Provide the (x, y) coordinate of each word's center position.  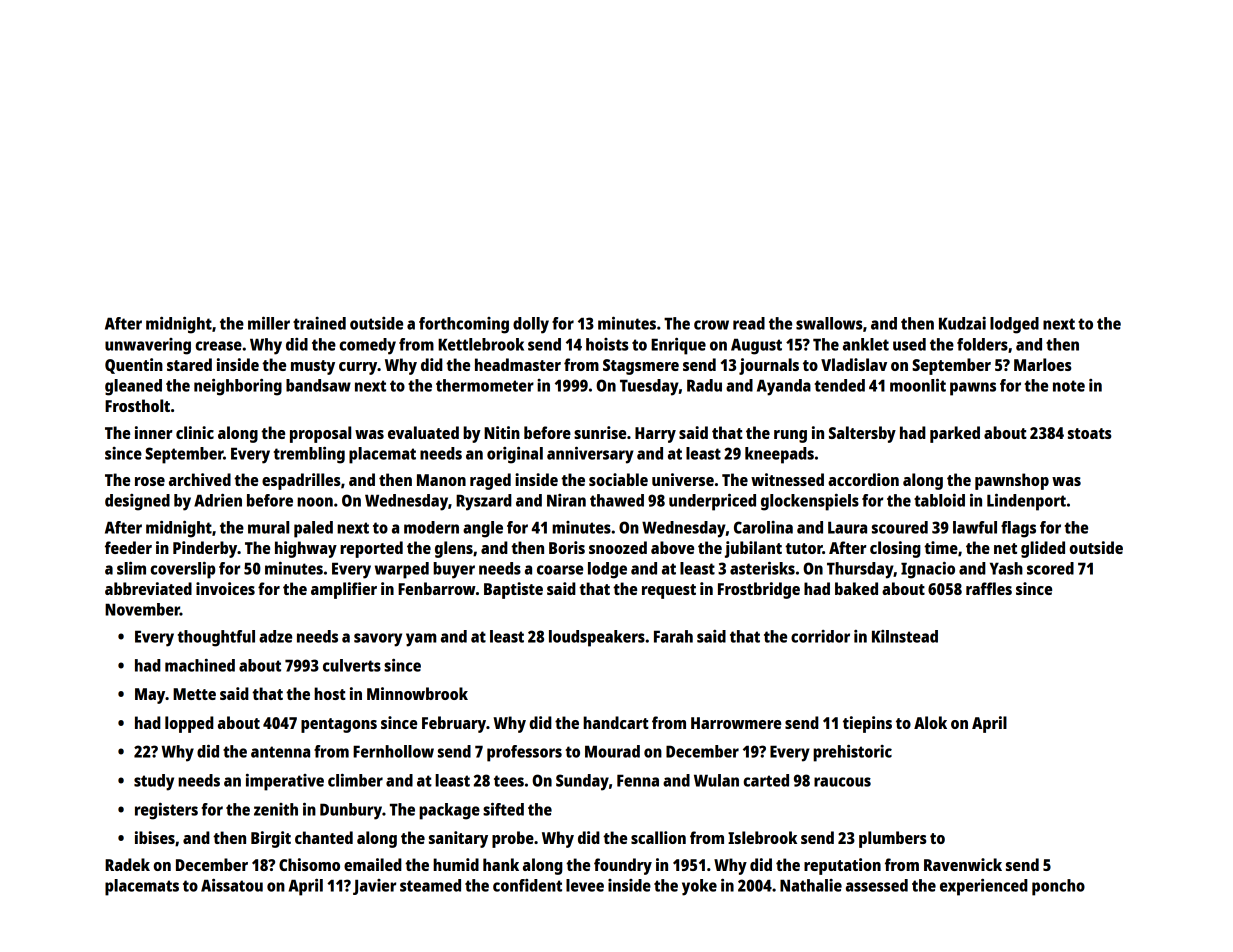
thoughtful (216, 638)
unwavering (148, 346)
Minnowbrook (417, 693)
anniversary (590, 455)
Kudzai (962, 323)
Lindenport (1026, 502)
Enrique (678, 346)
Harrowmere (736, 723)
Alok (930, 722)
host (330, 693)
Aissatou (232, 885)
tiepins (867, 724)
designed (137, 502)
